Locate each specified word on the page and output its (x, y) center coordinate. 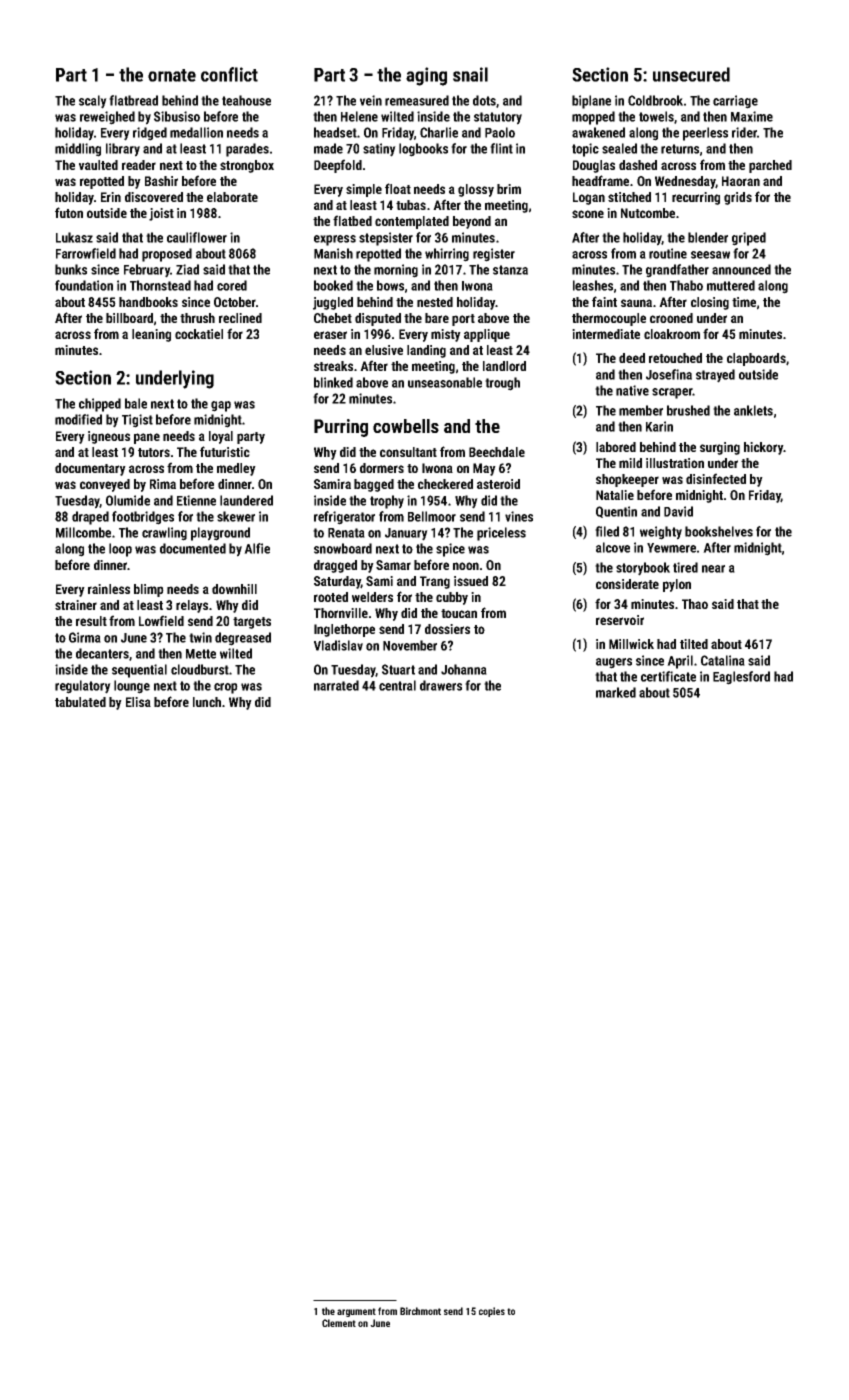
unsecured (691, 74)
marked (616, 692)
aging (426, 76)
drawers (441, 685)
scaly (93, 102)
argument (356, 1312)
